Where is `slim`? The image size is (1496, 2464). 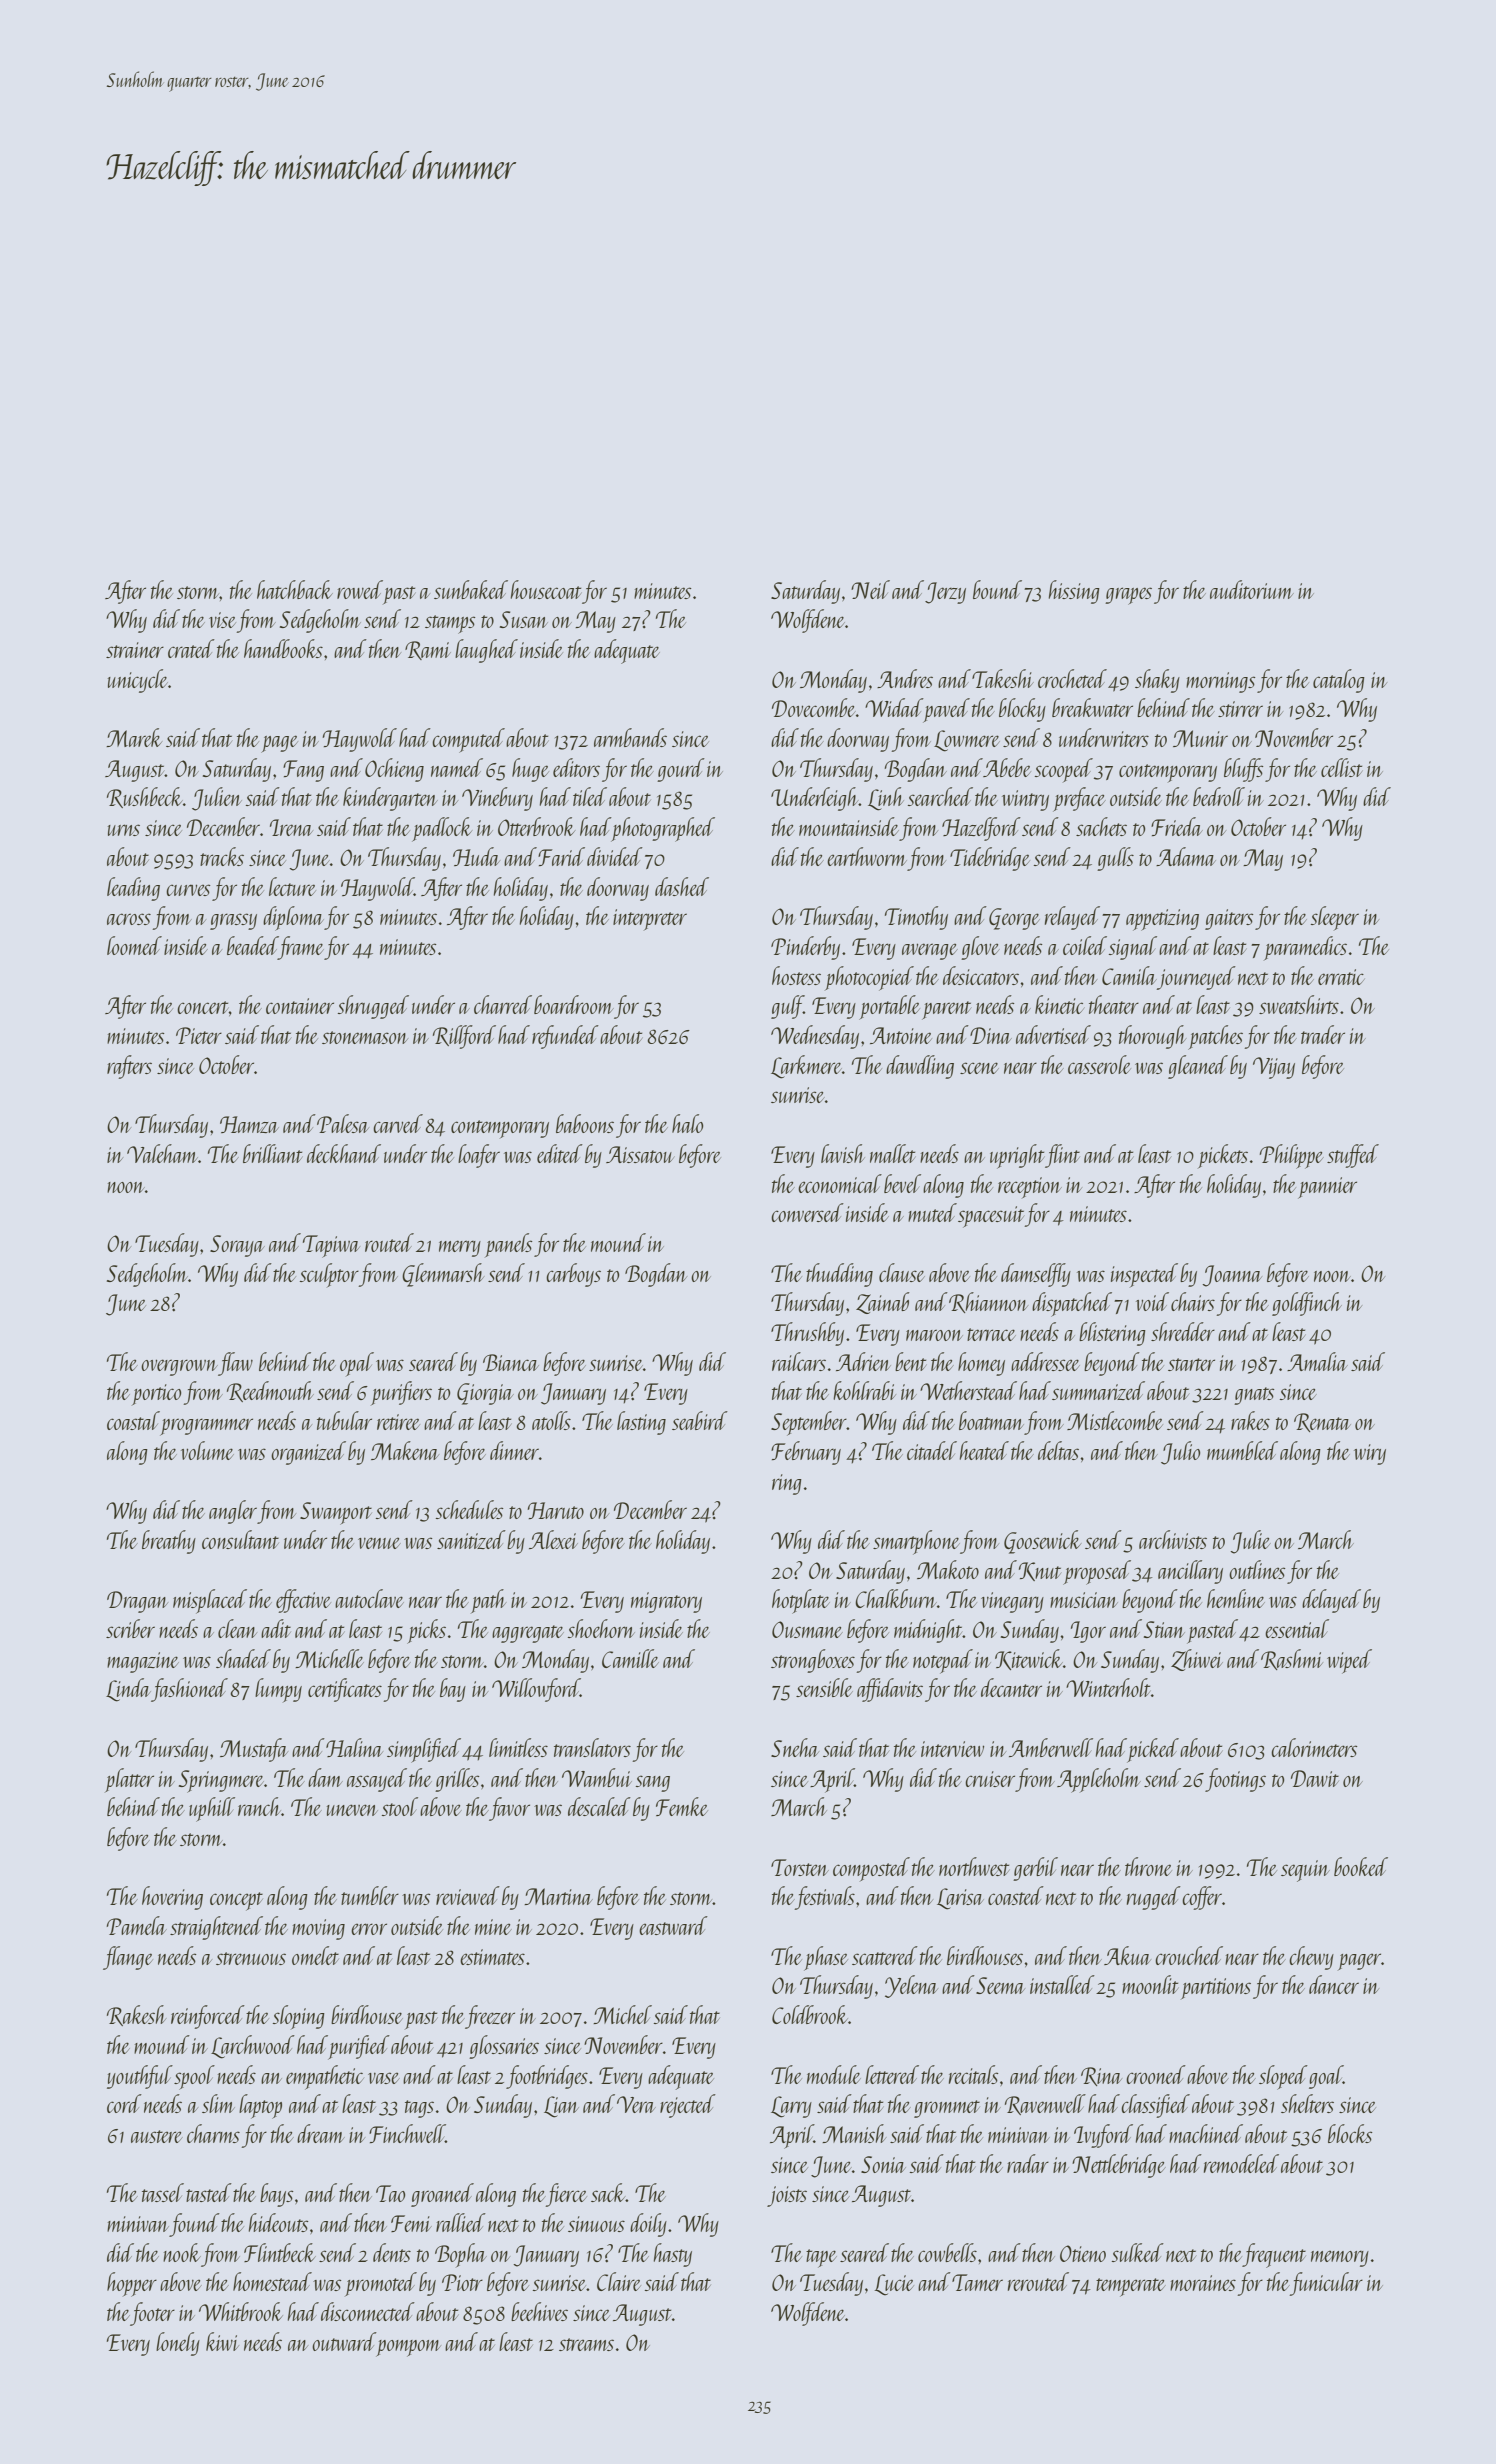 slim is located at coordinates (218, 2103).
